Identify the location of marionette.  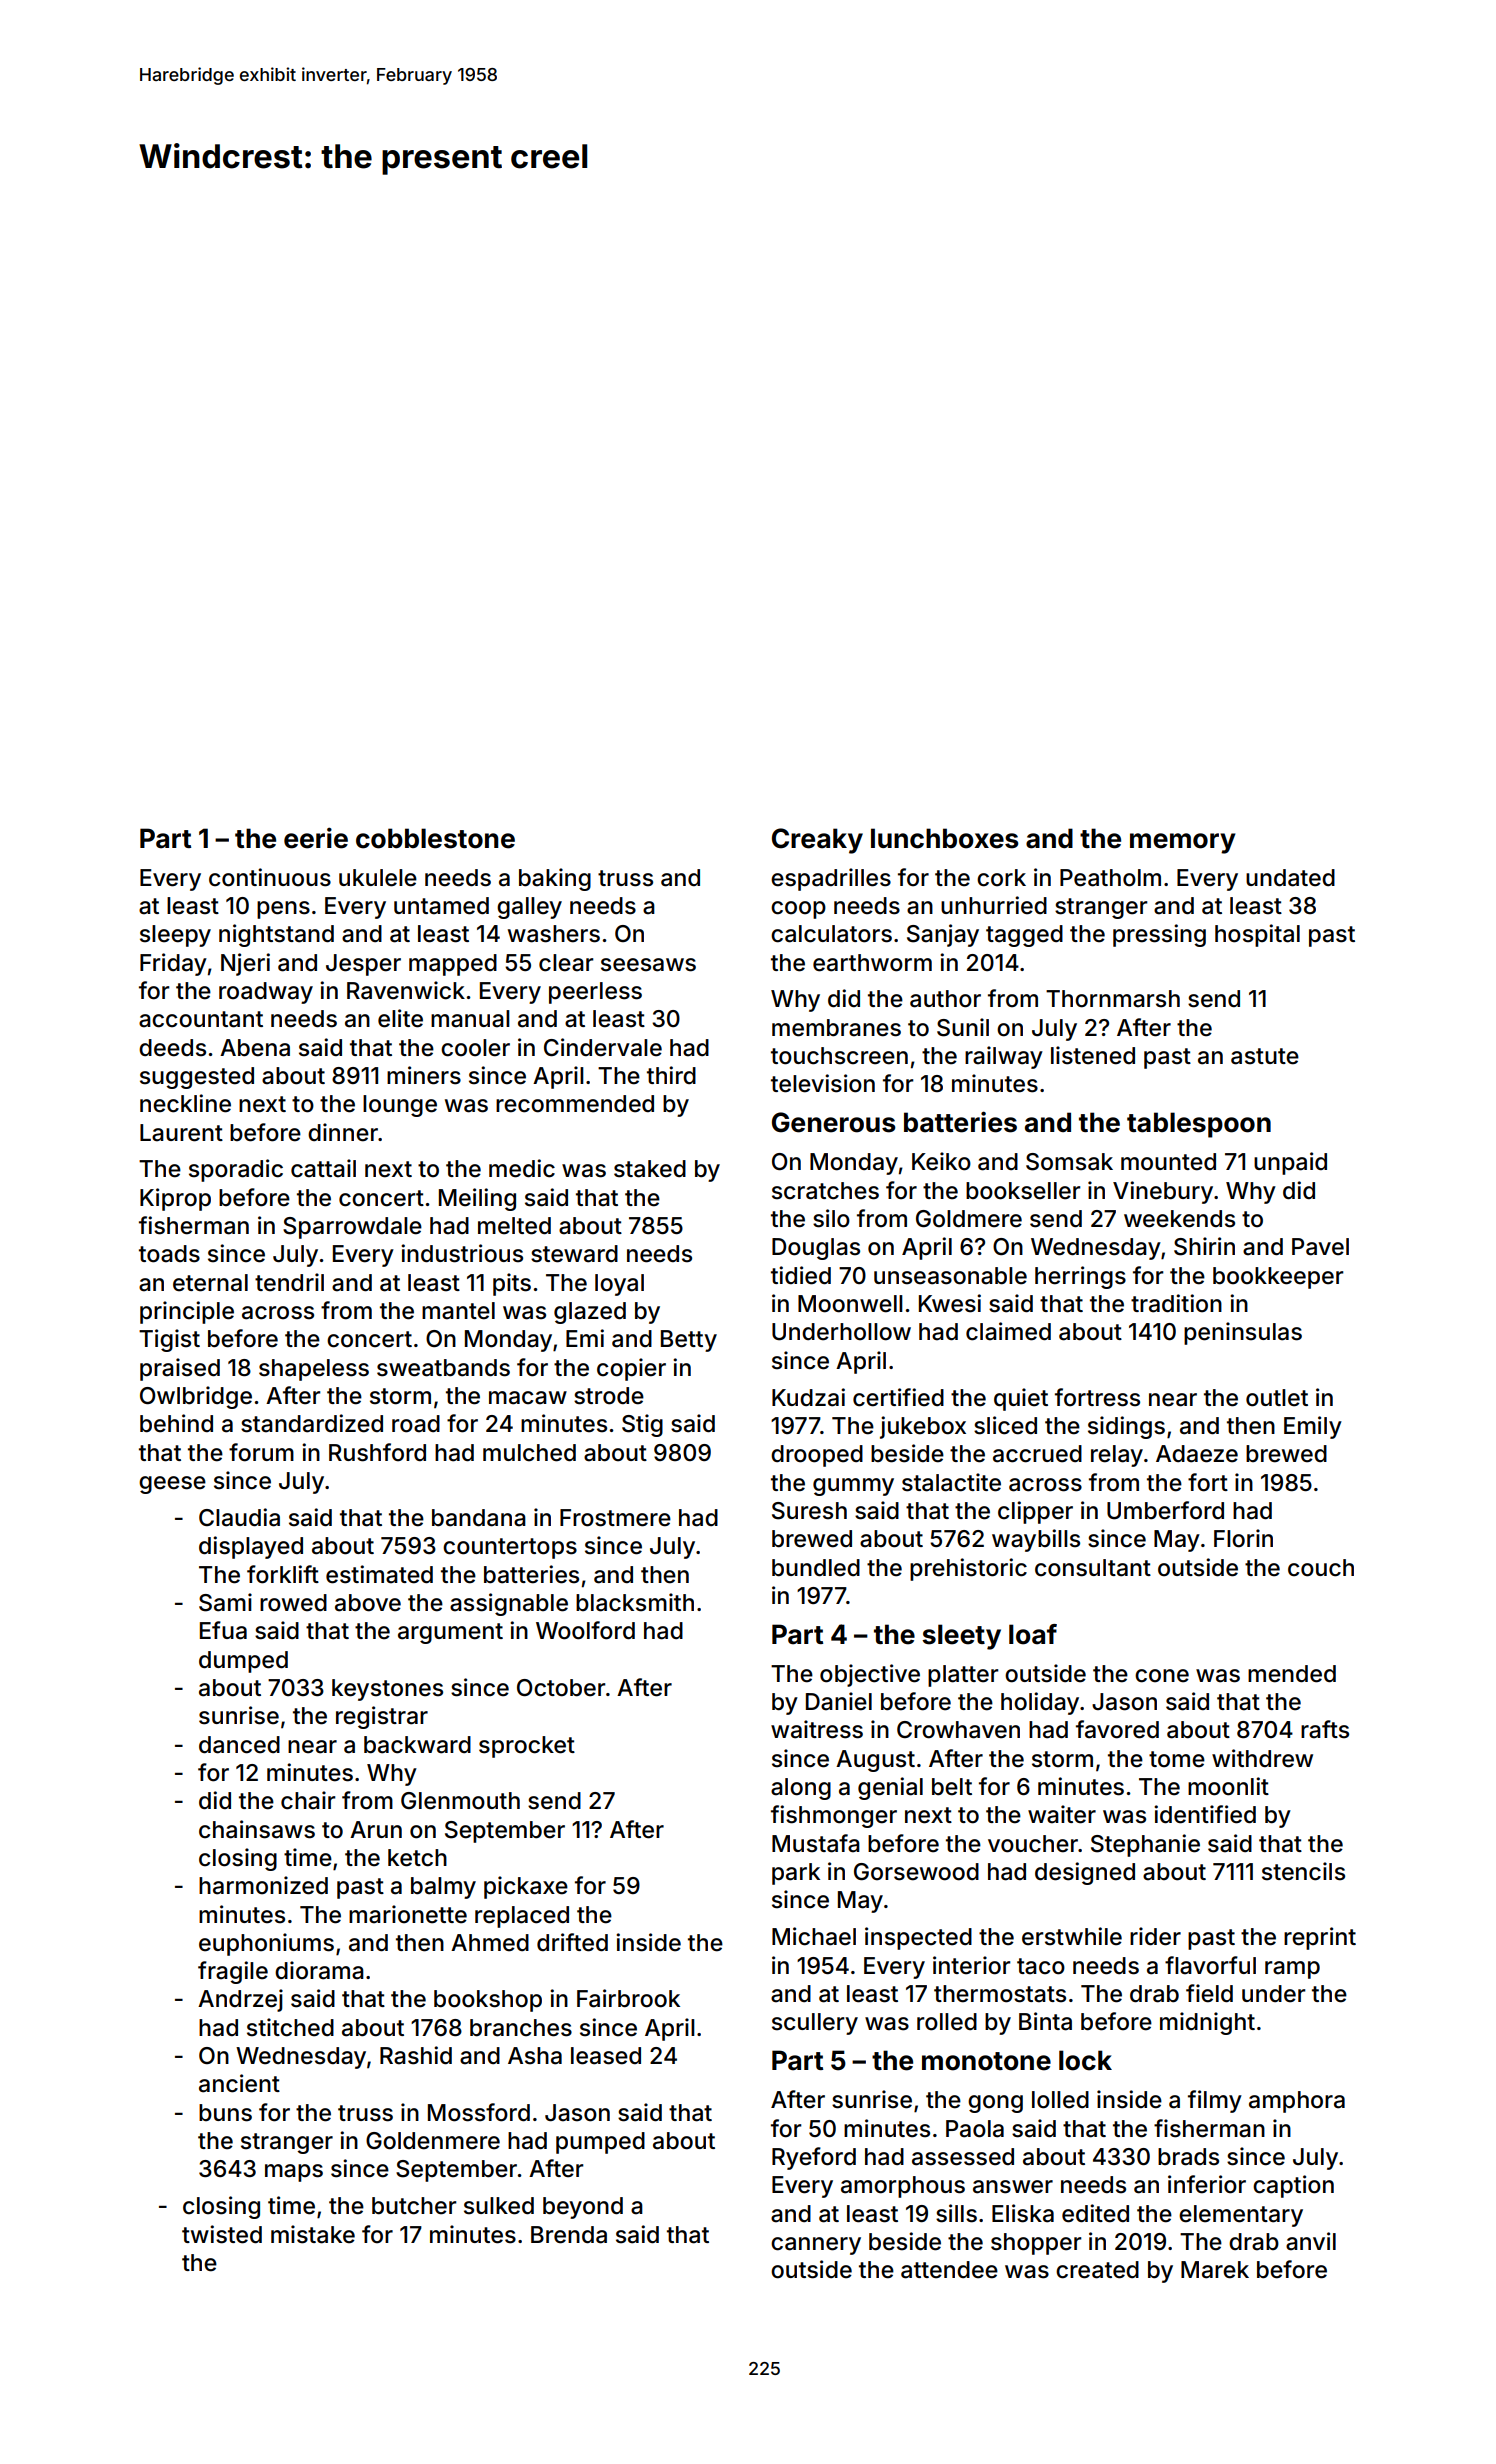
(408, 1914).
